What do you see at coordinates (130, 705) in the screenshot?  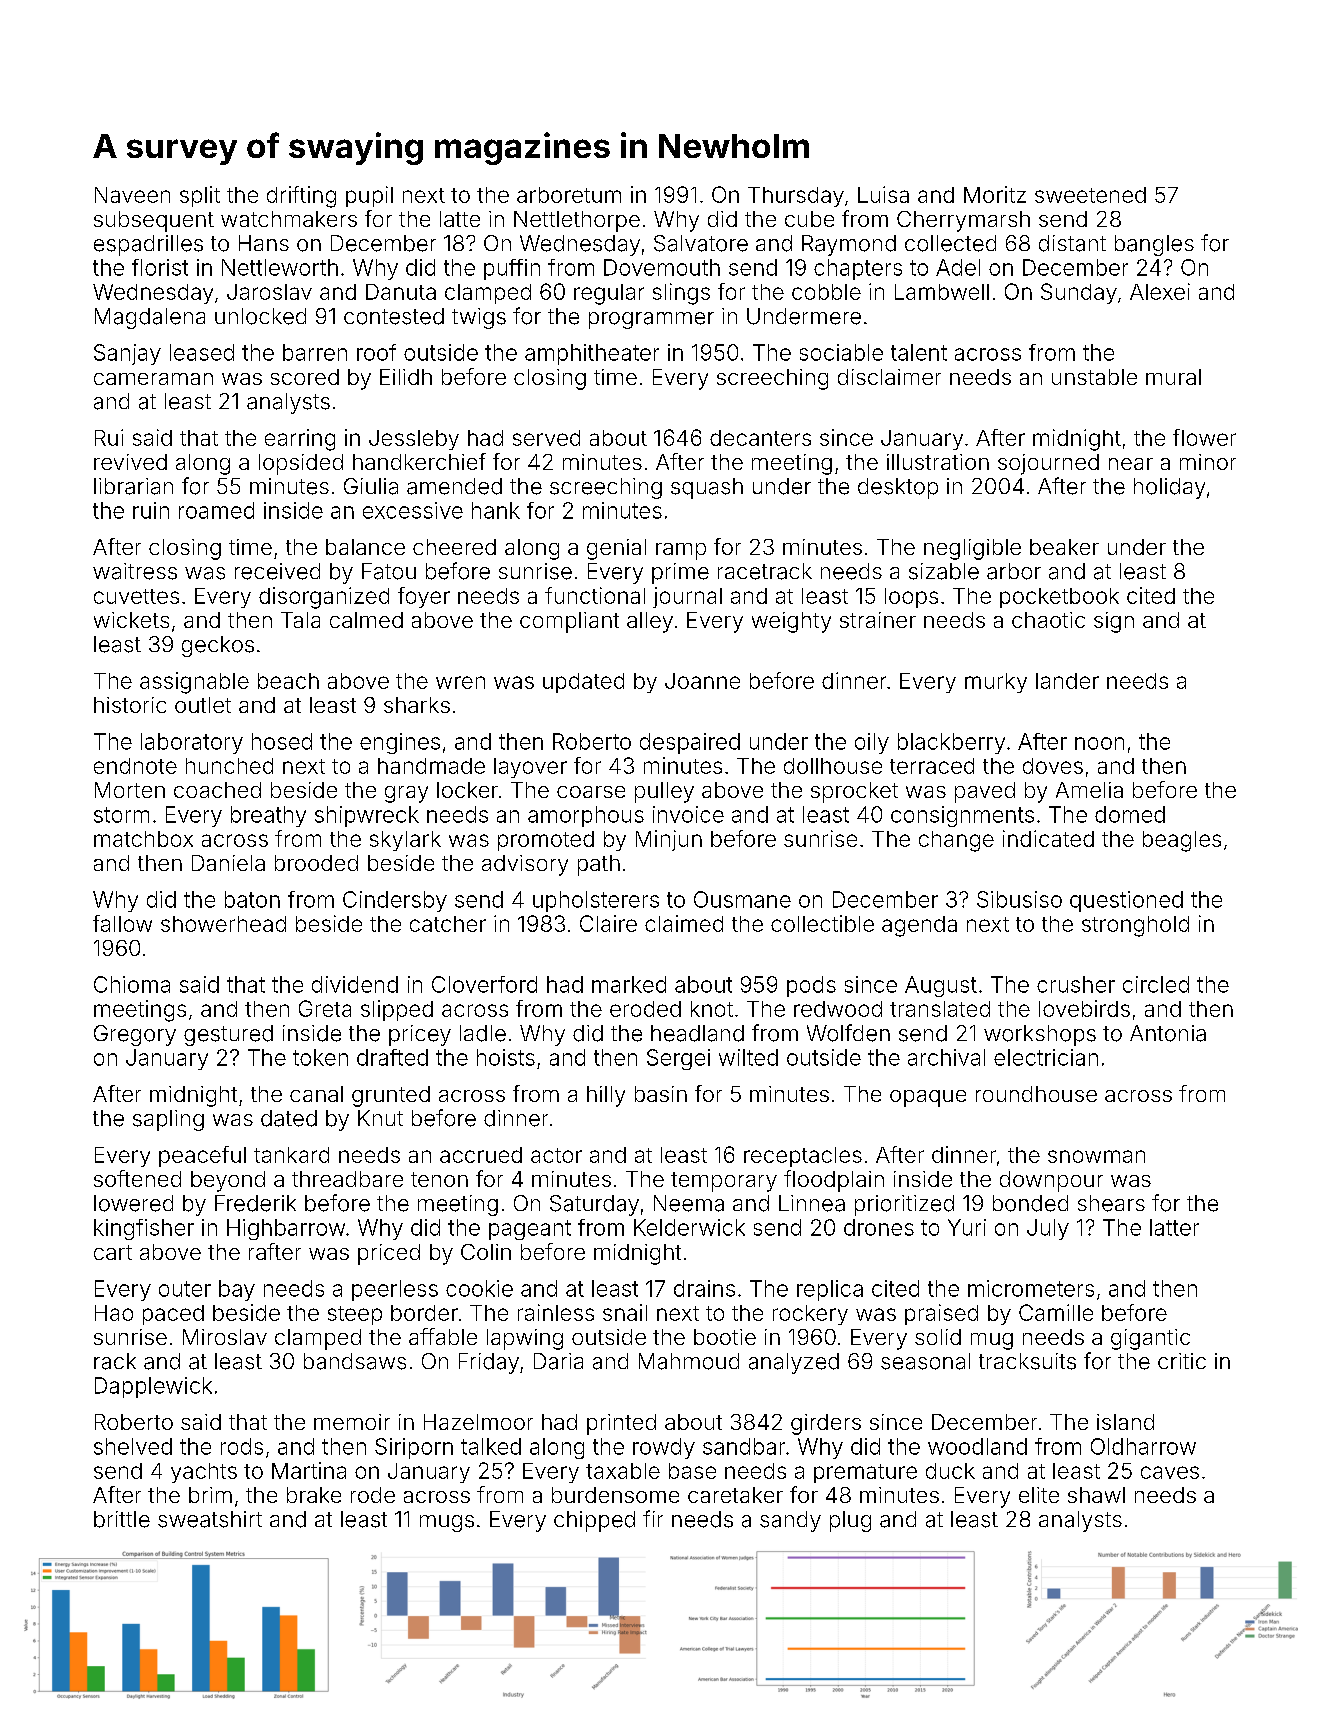 I see `historic` at bounding box center [130, 705].
